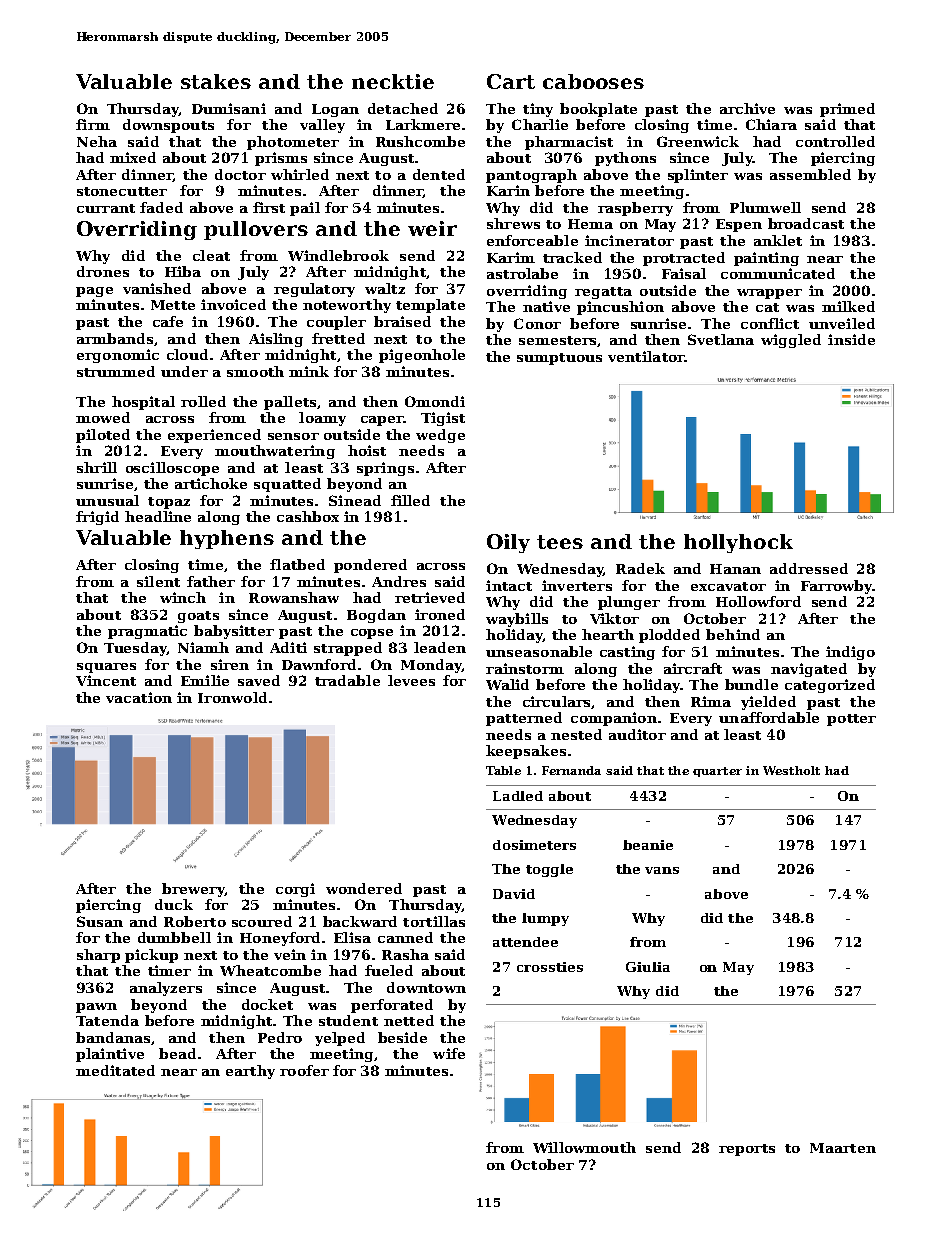 This screenshot has width=952, height=1233. Describe the element at coordinates (771, 124) in the screenshot. I see `Chiara` at that location.
